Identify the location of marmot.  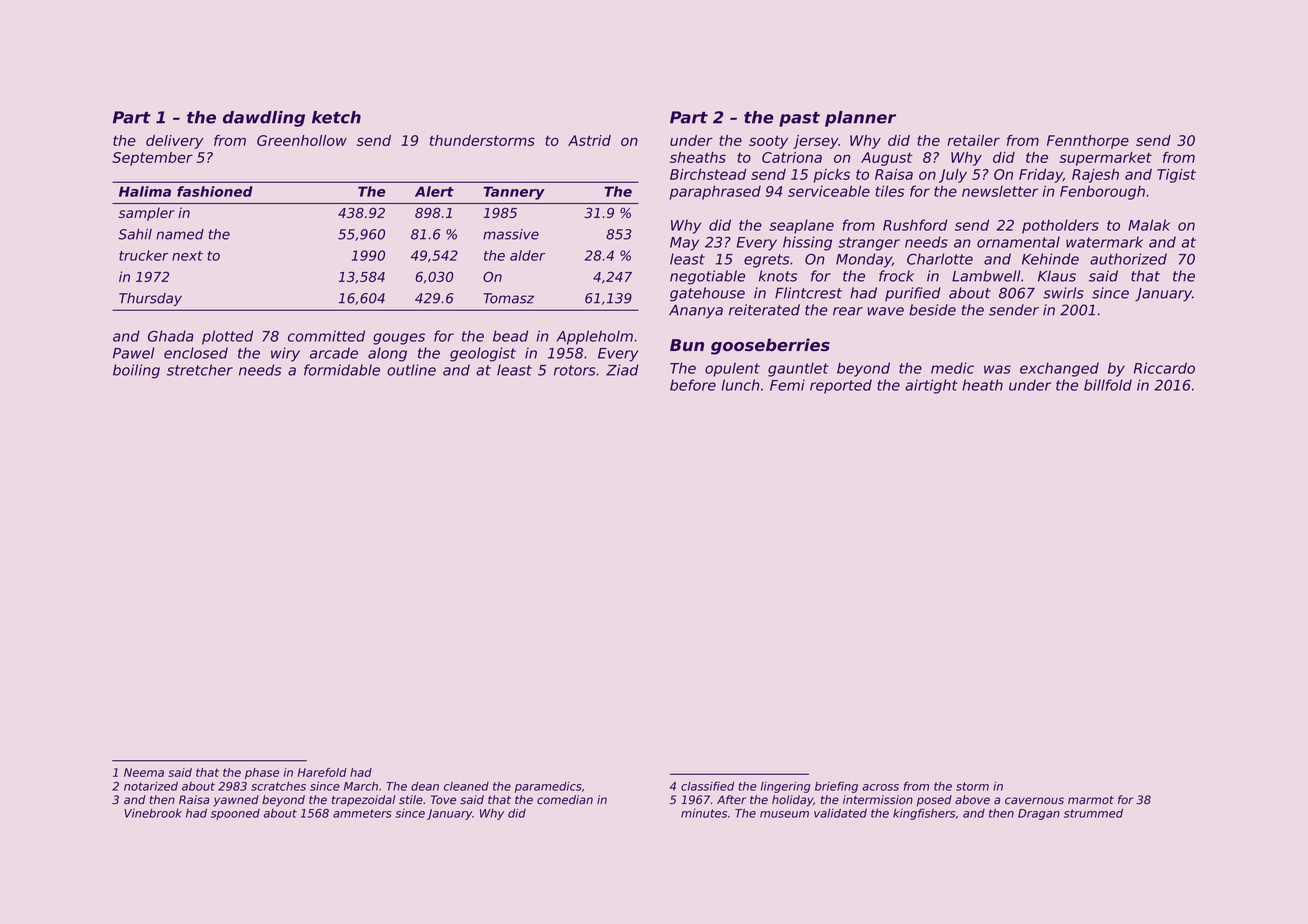
(1091, 800).
